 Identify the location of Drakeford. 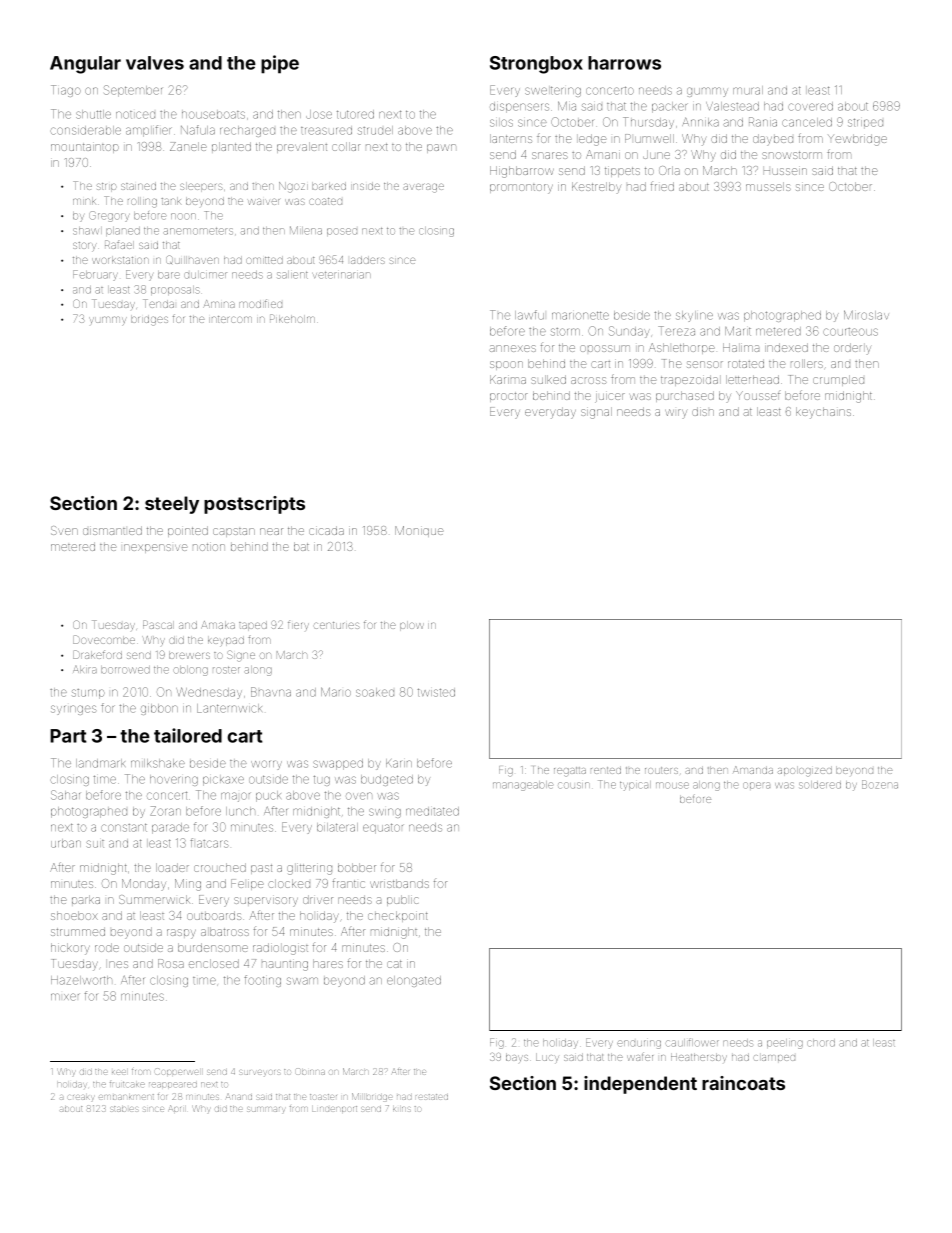
(97, 654).
